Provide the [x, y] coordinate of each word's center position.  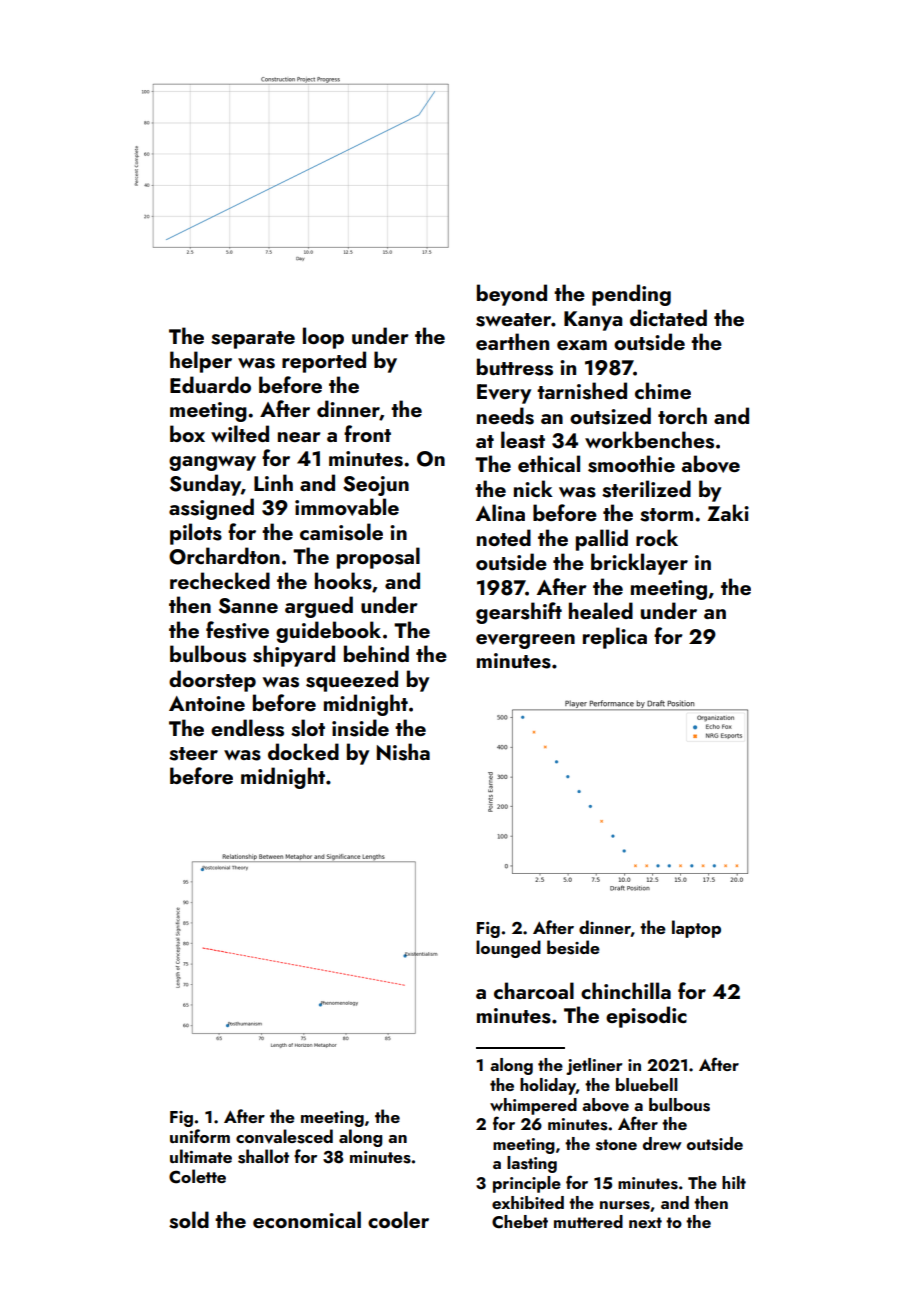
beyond [512, 295]
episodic [646, 1017]
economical [307, 1219]
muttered [588, 1221]
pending [631, 295]
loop [323, 338]
